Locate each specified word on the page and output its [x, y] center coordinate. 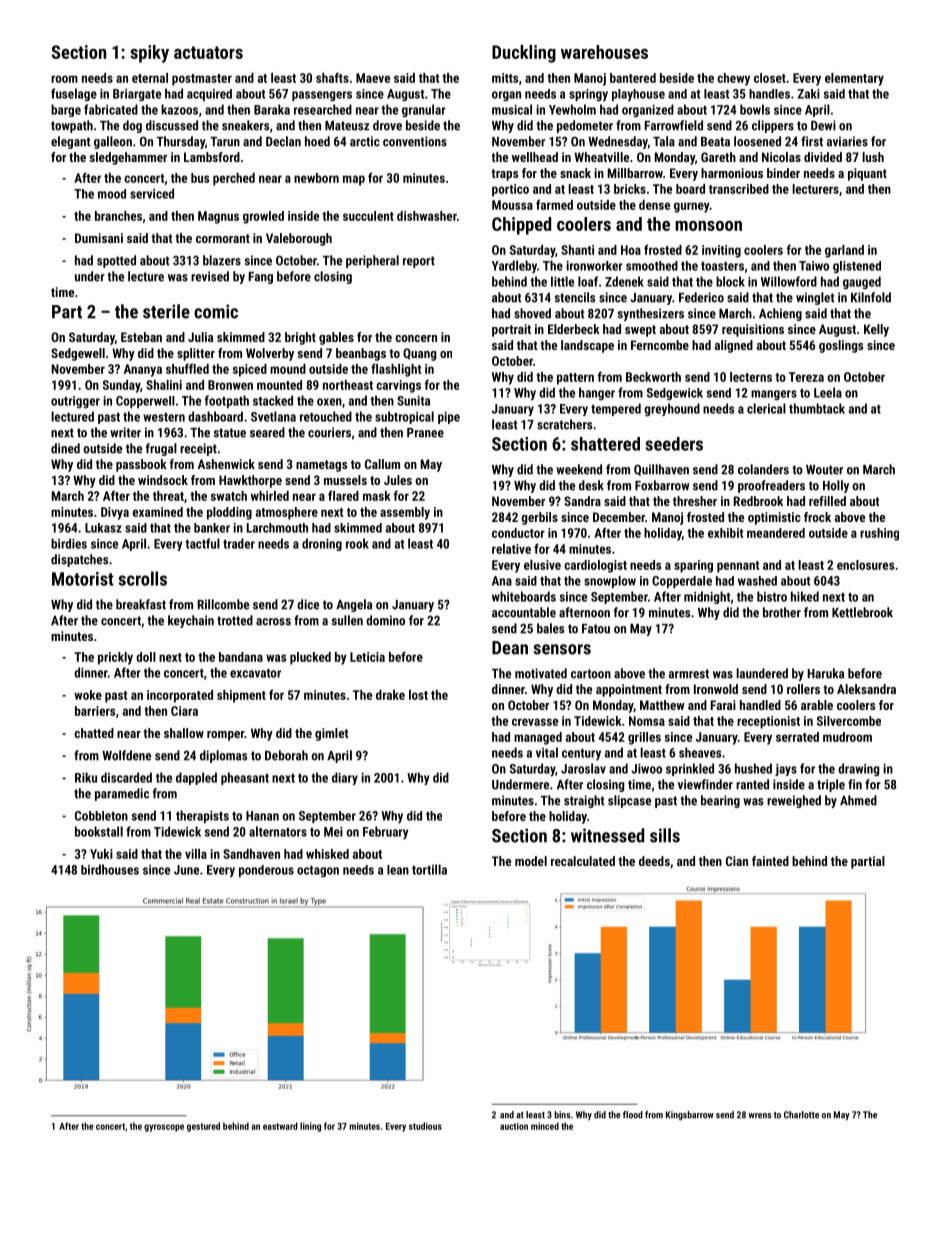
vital [547, 752]
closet [770, 78]
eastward [280, 1126]
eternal [150, 78]
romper [225, 736]
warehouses [604, 52]
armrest [689, 674]
